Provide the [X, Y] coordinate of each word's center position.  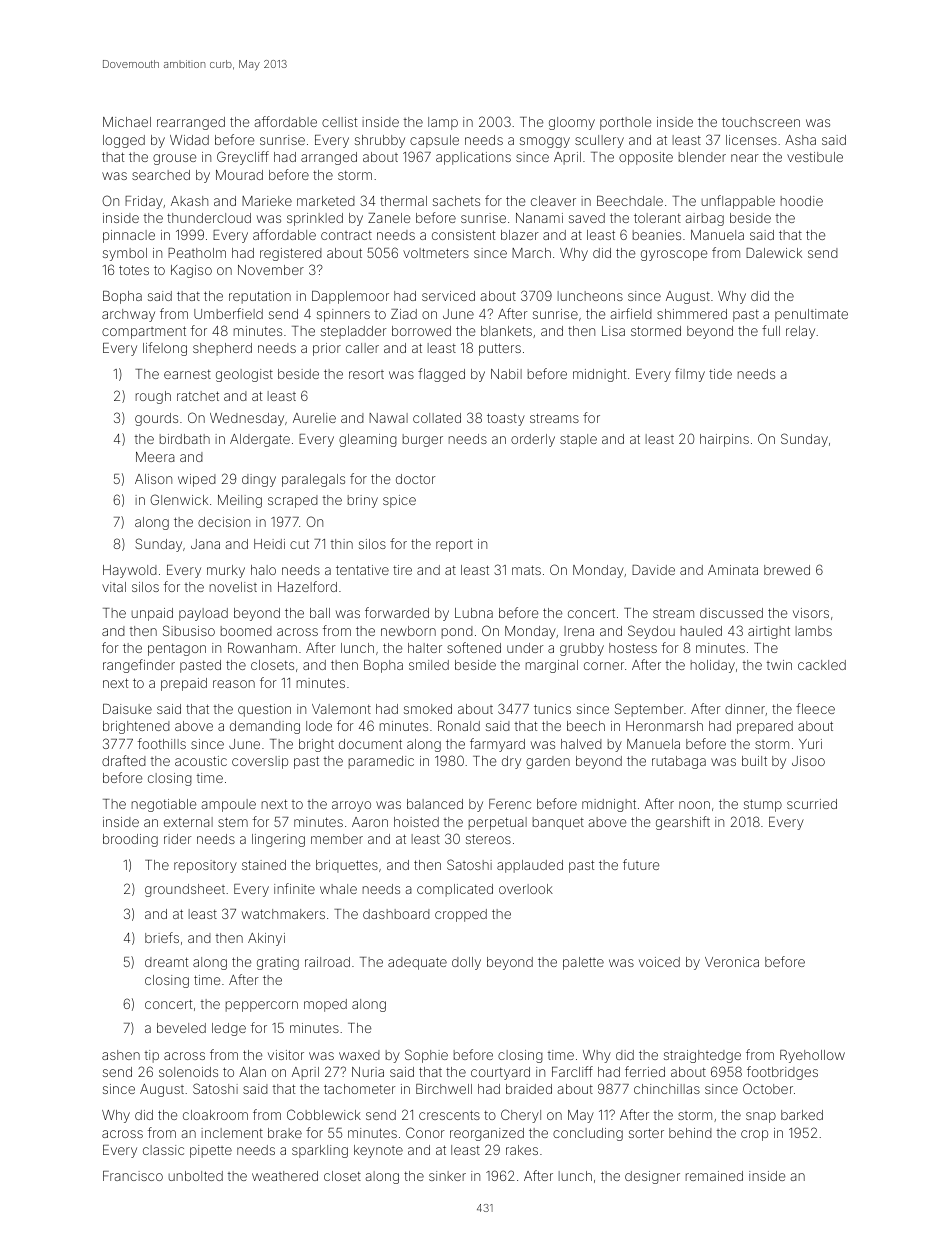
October [768, 1088]
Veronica [732, 962]
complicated [455, 890]
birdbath [185, 439]
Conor [425, 1132]
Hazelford [307, 586]
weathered [285, 1176]
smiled [429, 665]
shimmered [692, 314]
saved [587, 218]
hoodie [802, 201]
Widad [189, 140]
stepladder [354, 332]
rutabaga [679, 762]
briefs [162, 937]
